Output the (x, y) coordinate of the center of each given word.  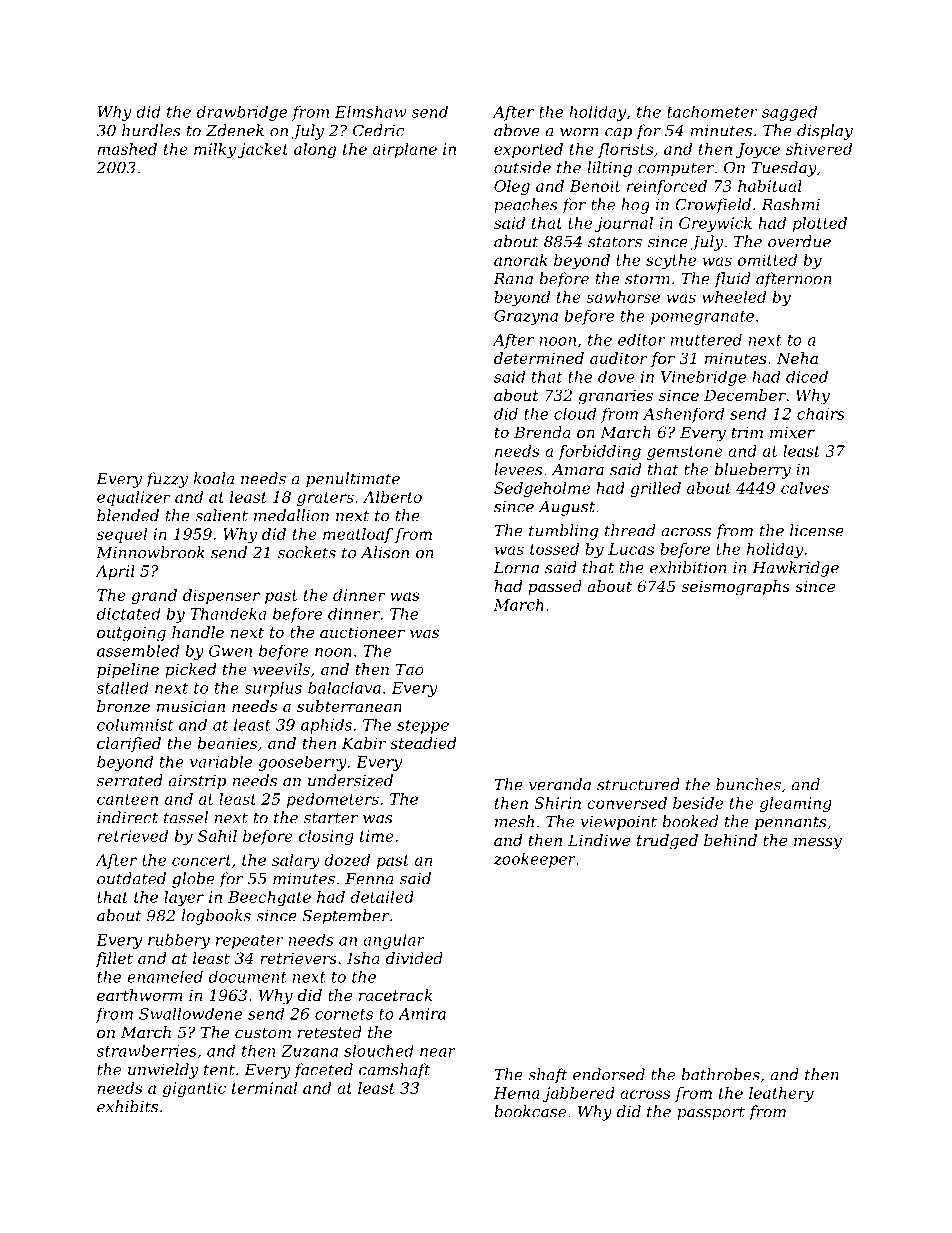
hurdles (151, 130)
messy (818, 843)
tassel (186, 817)
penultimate (353, 480)
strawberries (147, 1051)
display (825, 132)
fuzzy (167, 480)
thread (630, 530)
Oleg (512, 187)
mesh (514, 821)
